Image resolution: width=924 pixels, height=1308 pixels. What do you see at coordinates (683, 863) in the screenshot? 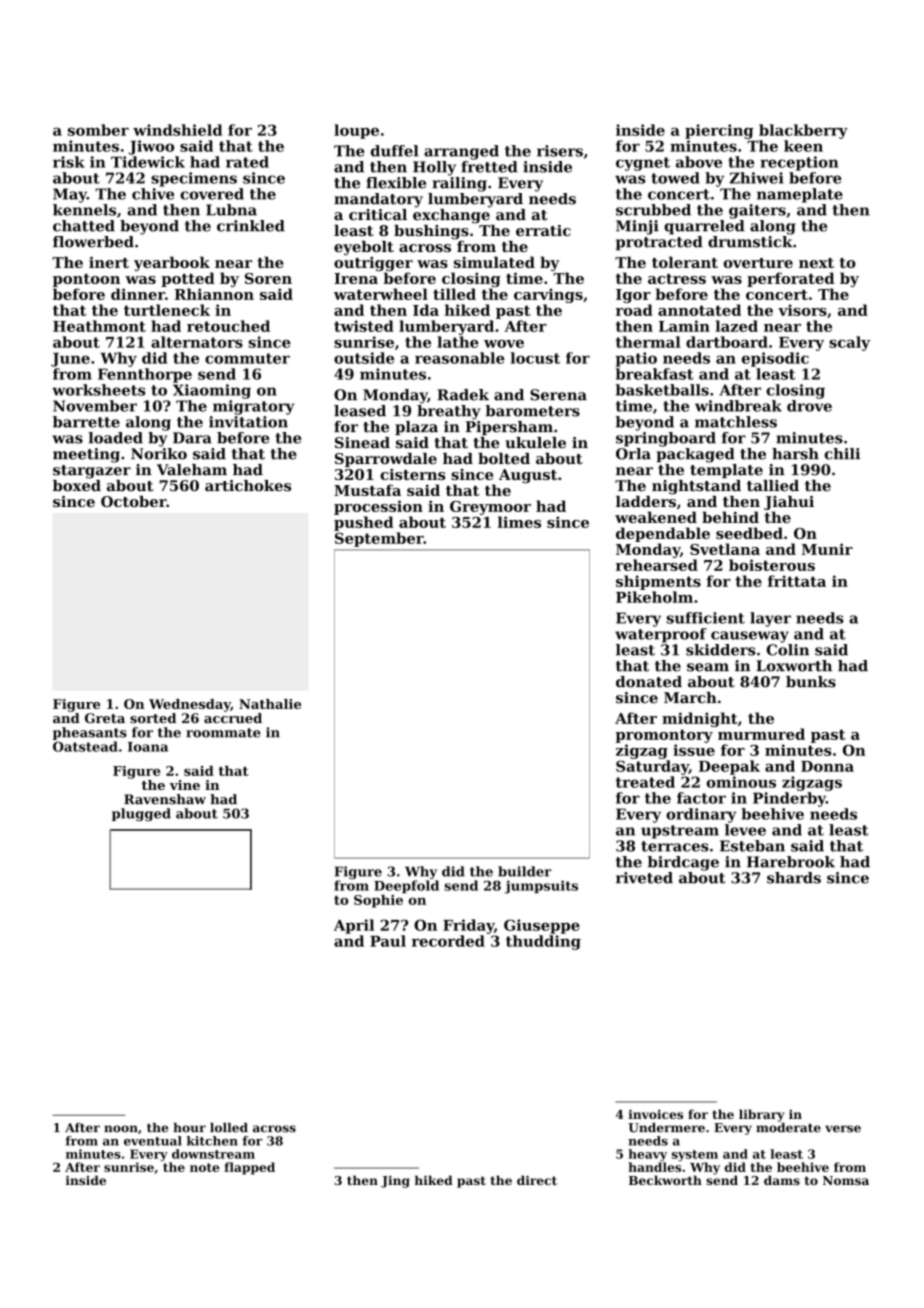
I see `birdcage` at bounding box center [683, 863].
